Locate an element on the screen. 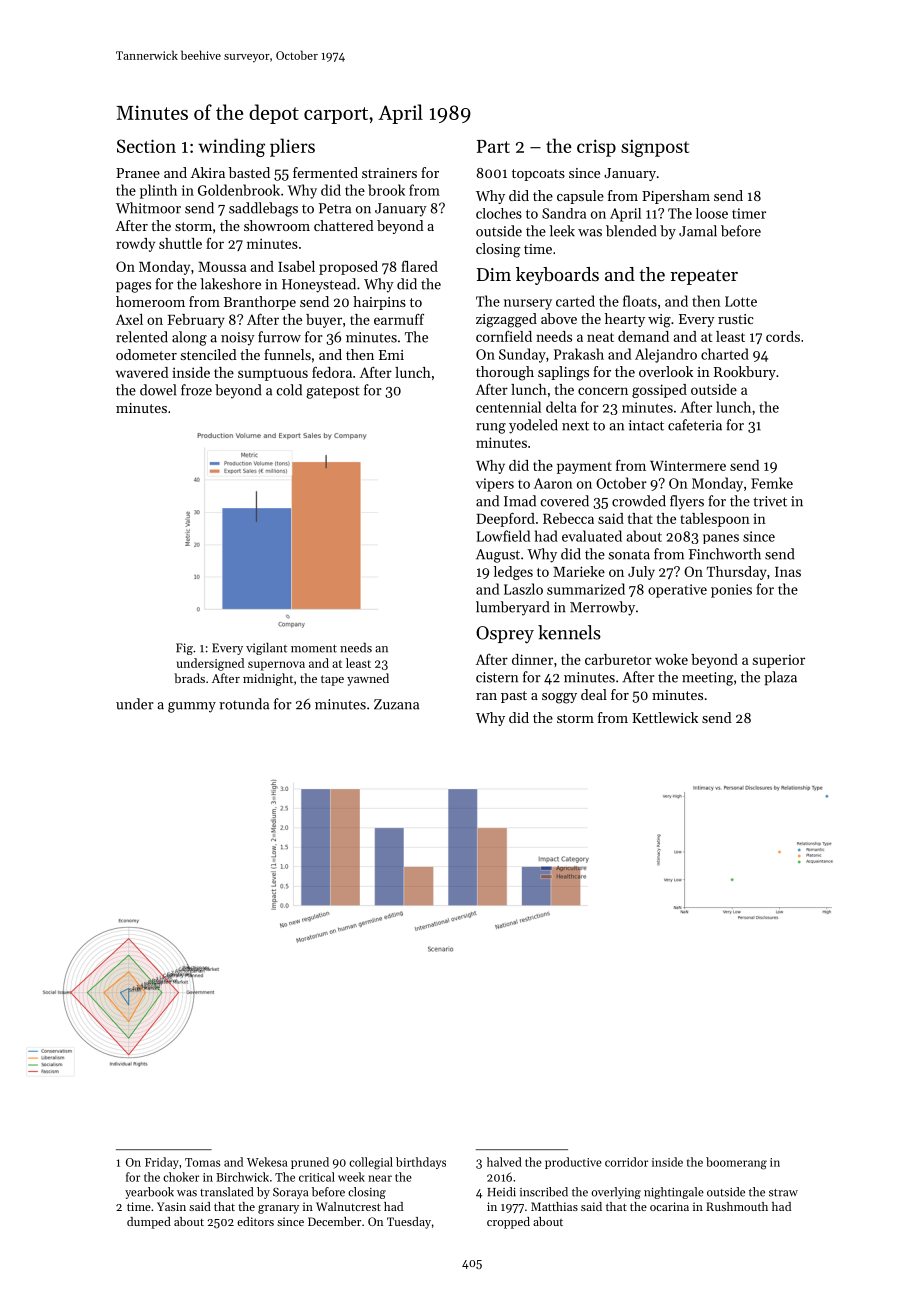 The height and width of the screenshot is (1308, 924). halved is located at coordinates (504, 1162).
